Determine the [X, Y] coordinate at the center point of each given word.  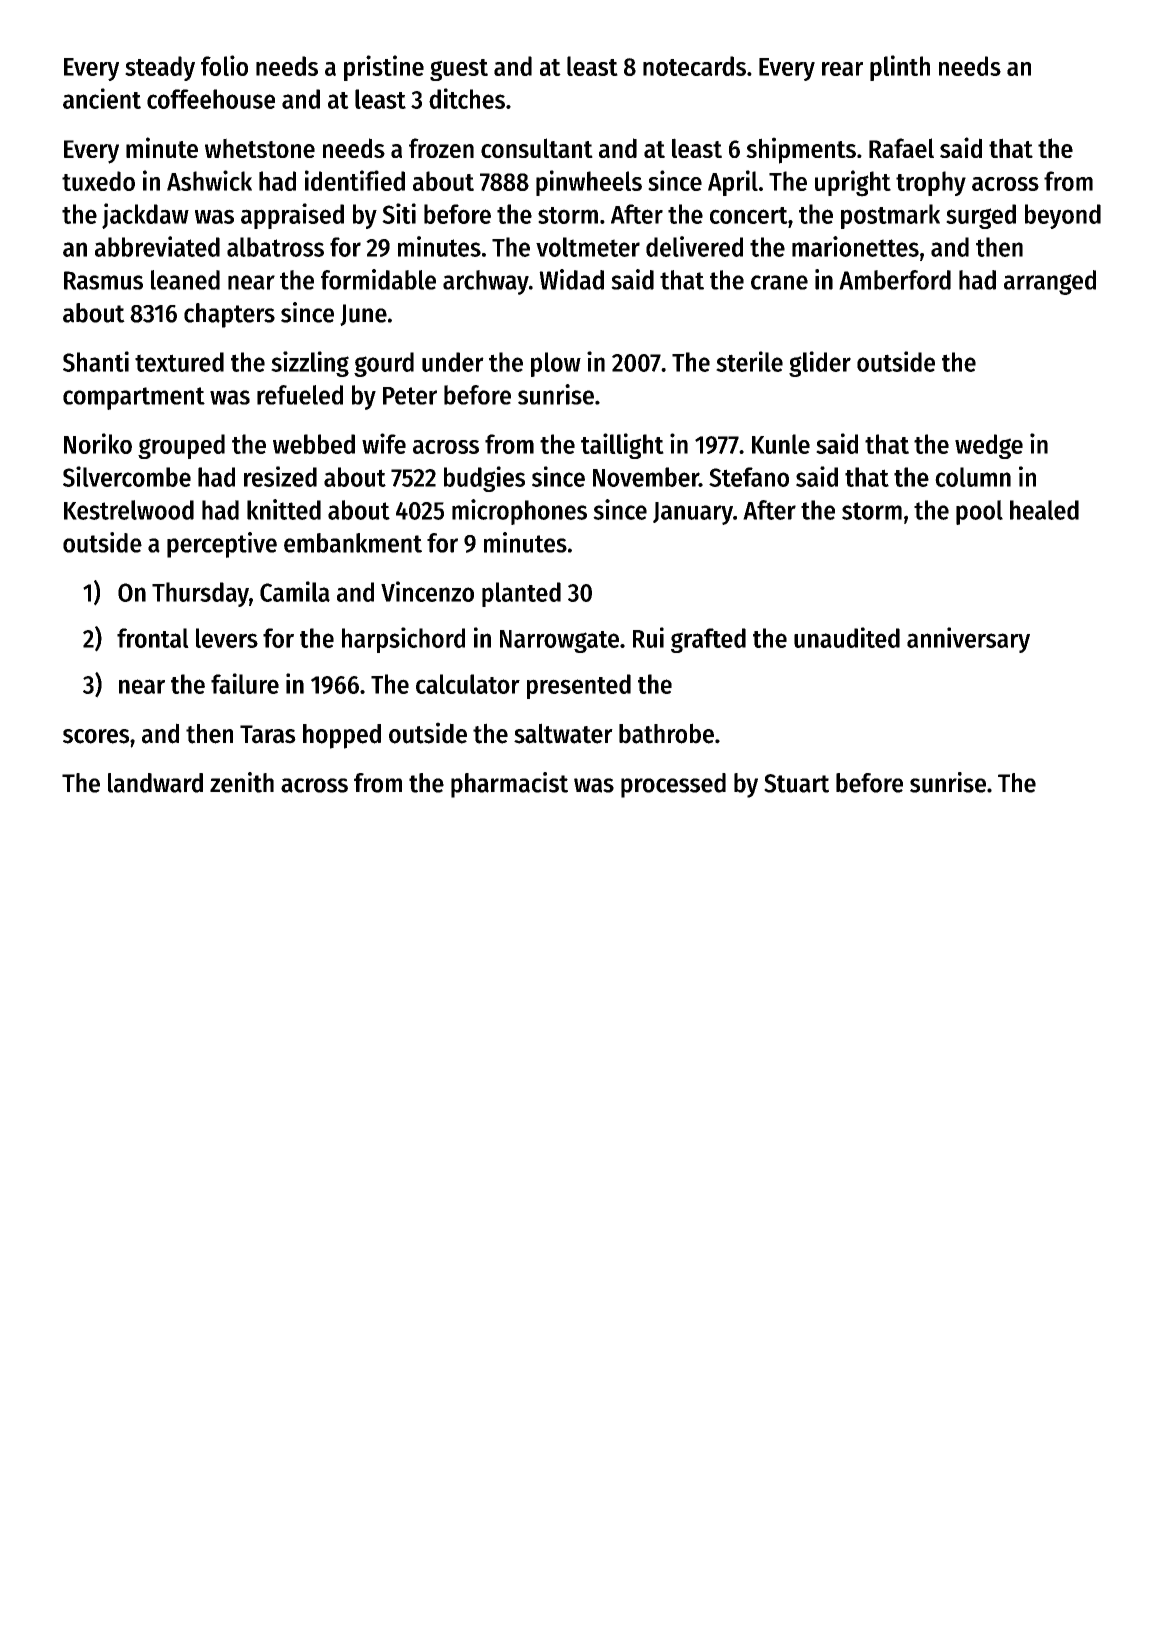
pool [979, 512]
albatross [275, 247]
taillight [622, 446]
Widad [571, 279]
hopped [342, 736]
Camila [295, 591]
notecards [694, 66]
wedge [989, 446]
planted [521, 594]
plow [556, 364]
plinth [900, 68]
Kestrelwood [129, 510]
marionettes [855, 246]
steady [160, 68]
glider [820, 364]
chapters [229, 315]
